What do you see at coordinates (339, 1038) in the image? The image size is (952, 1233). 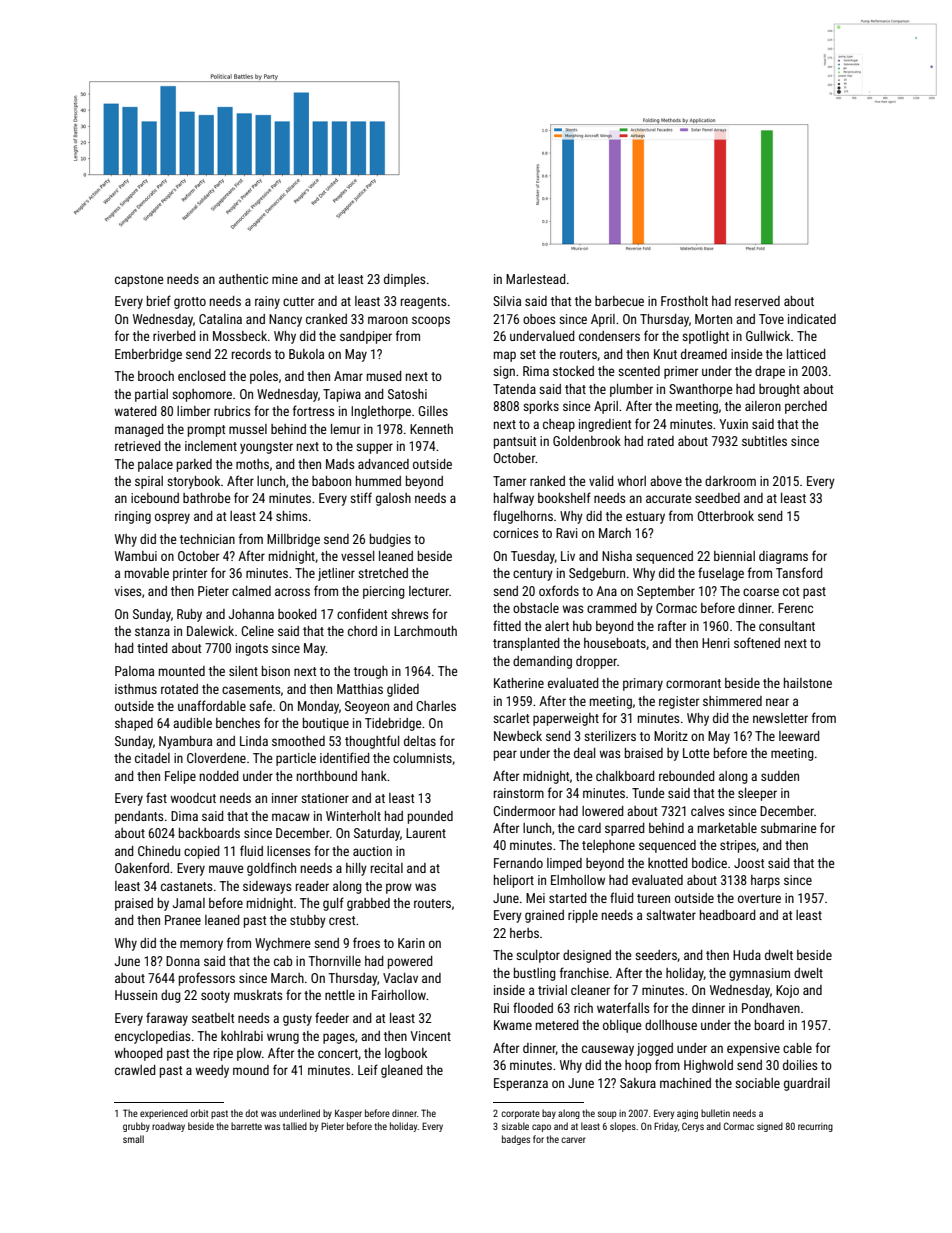 I see `pages` at bounding box center [339, 1038].
